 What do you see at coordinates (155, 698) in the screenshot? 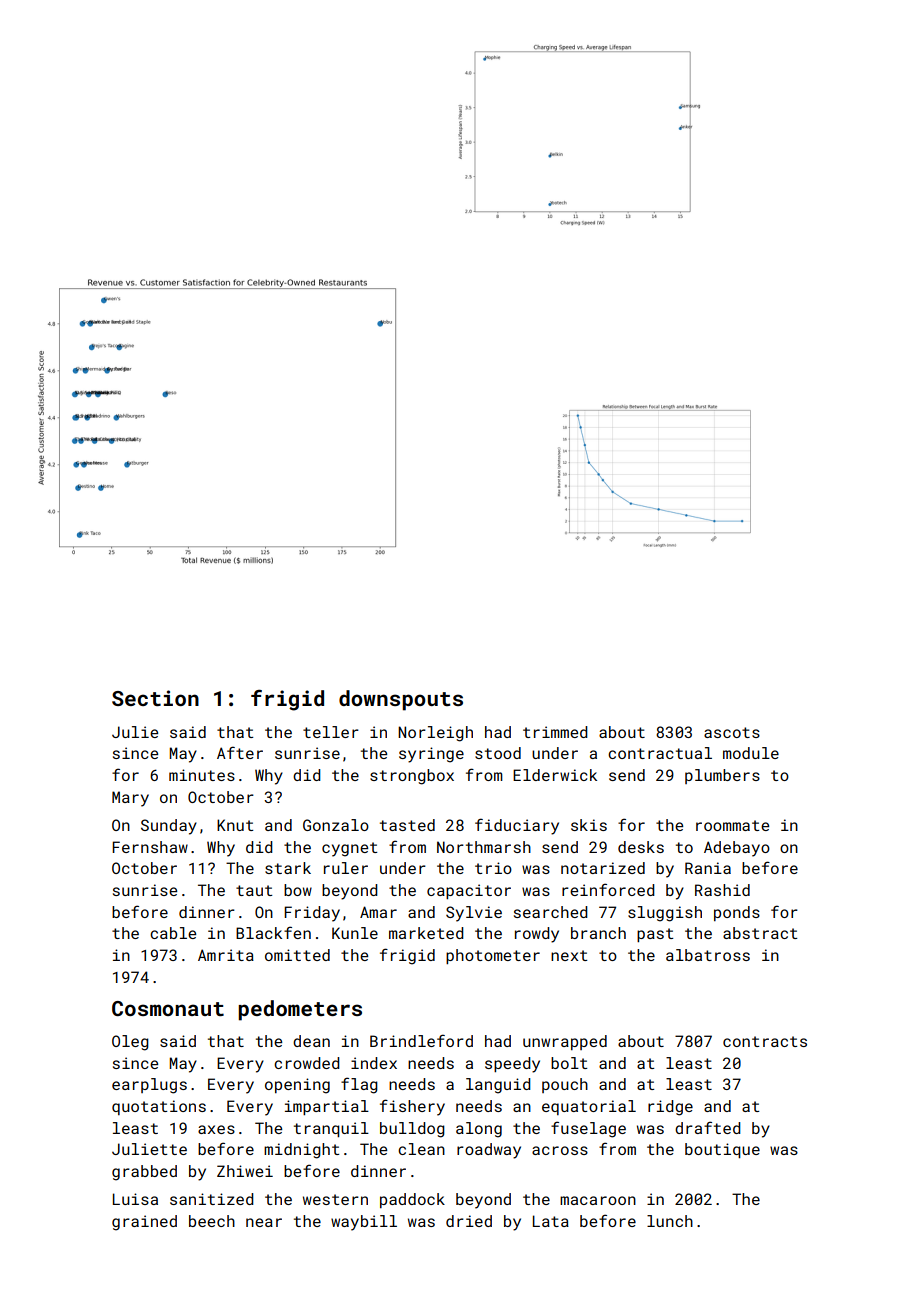
I see `Section` at bounding box center [155, 698].
